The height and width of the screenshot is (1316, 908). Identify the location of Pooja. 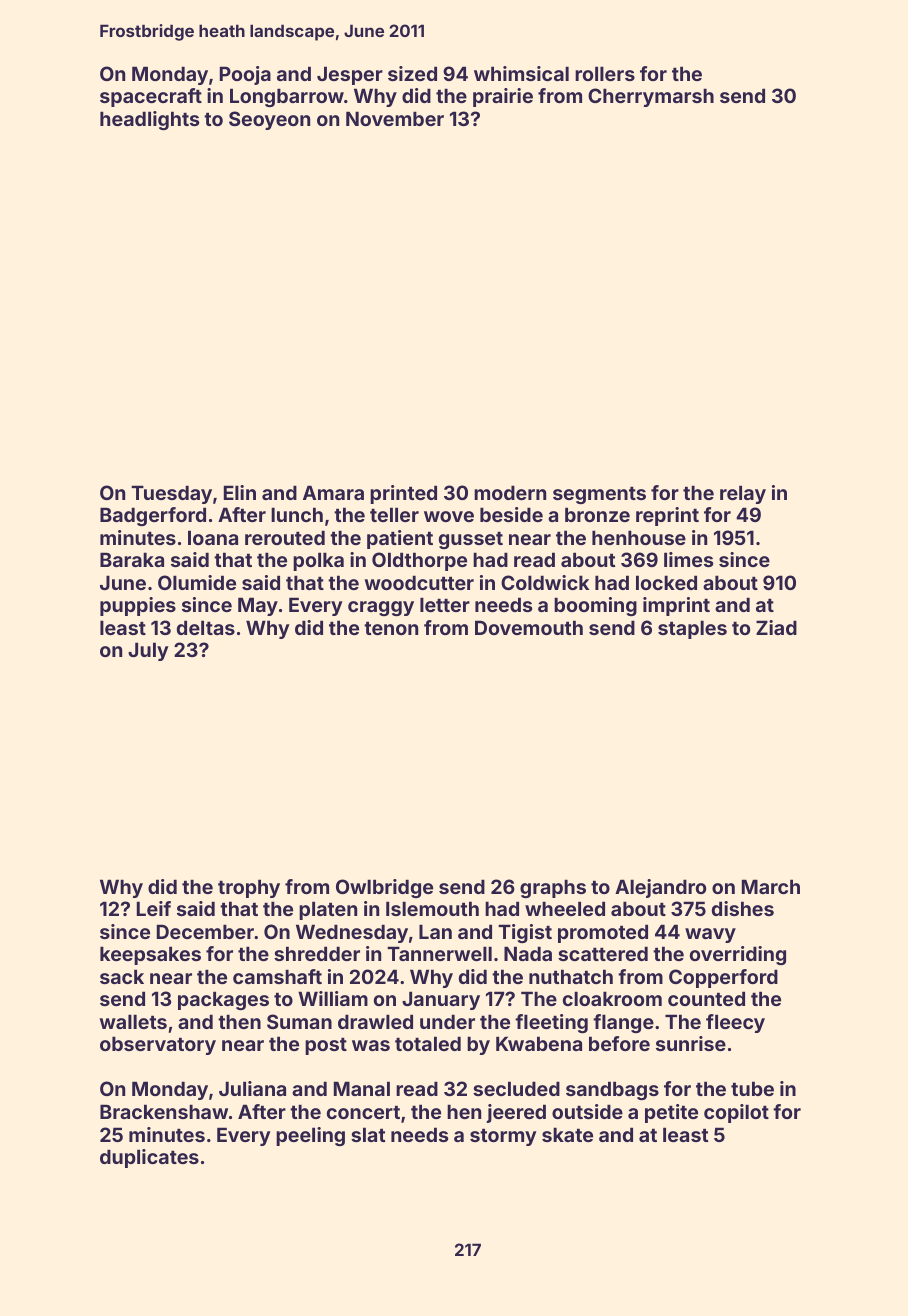
(245, 75).
